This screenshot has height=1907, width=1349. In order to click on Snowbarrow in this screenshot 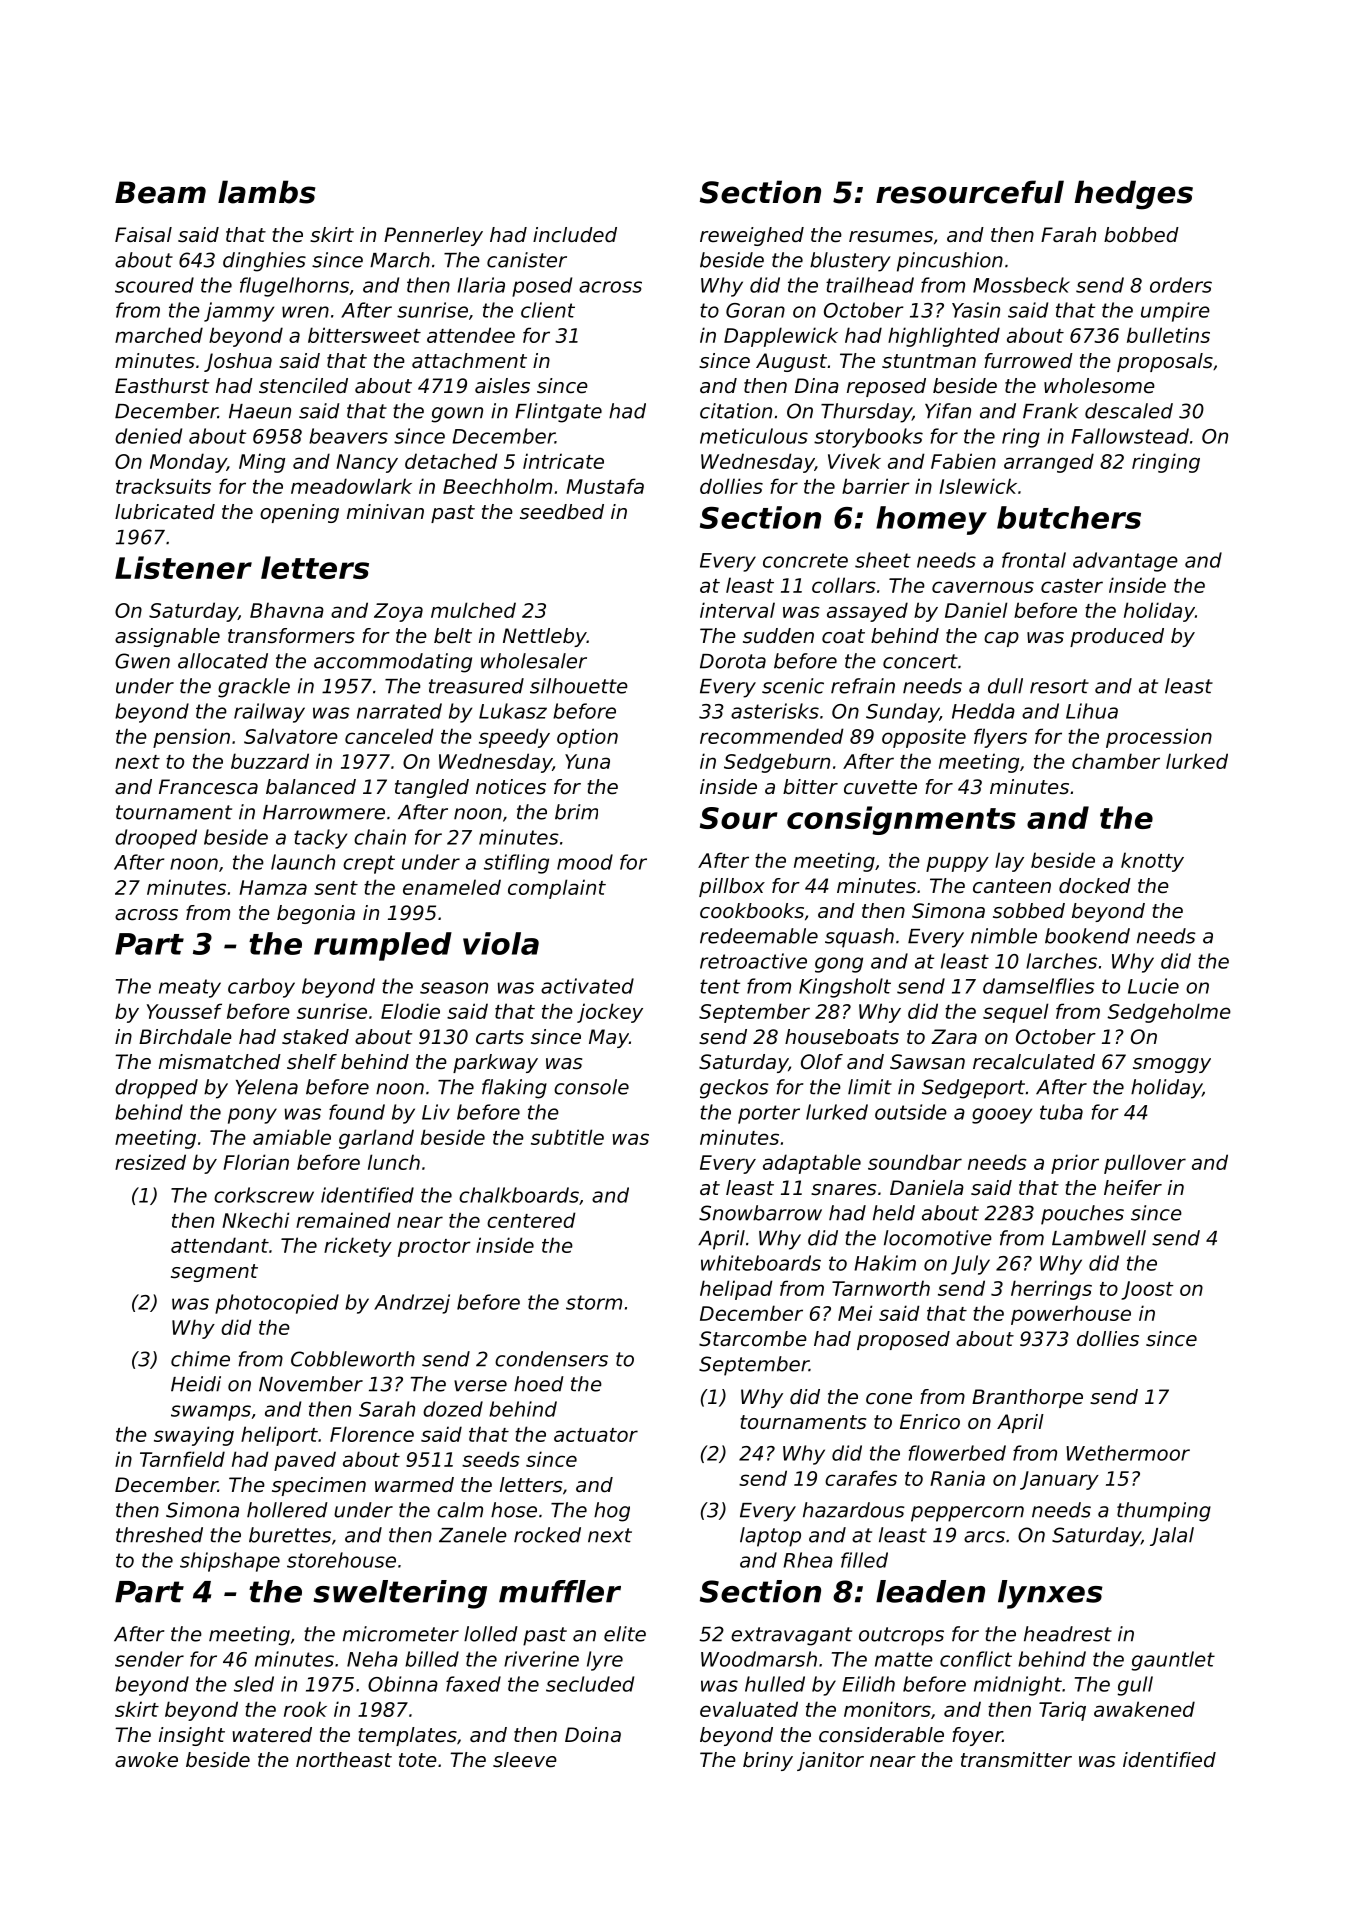, I will do `click(760, 1213)`.
